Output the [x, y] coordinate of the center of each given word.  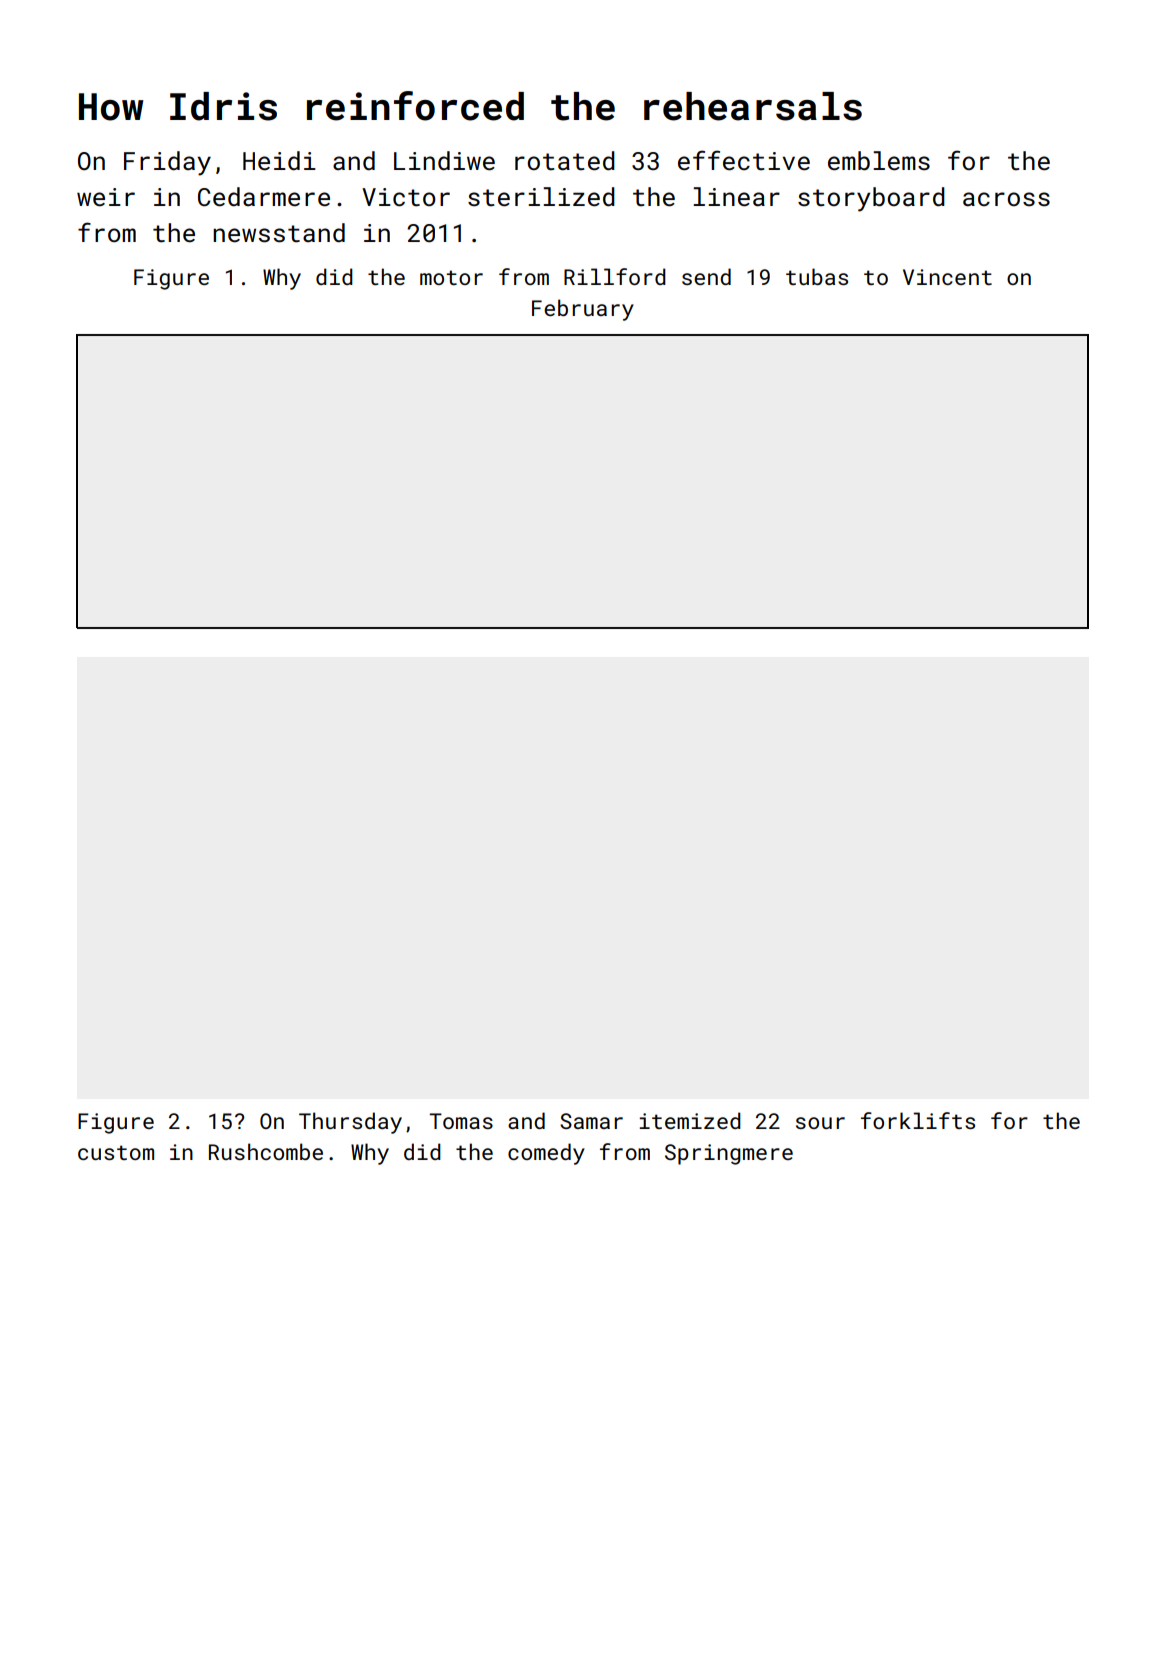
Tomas [461, 1121]
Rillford [615, 276]
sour [820, 1123]
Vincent [947, 277]
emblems [879, 161]
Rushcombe [266, 1151]
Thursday [350, 1123]
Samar [591, 1121]
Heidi [279, 161]
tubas [817, 276]
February [583, 310]
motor [451, 277]
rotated [565, 161]
